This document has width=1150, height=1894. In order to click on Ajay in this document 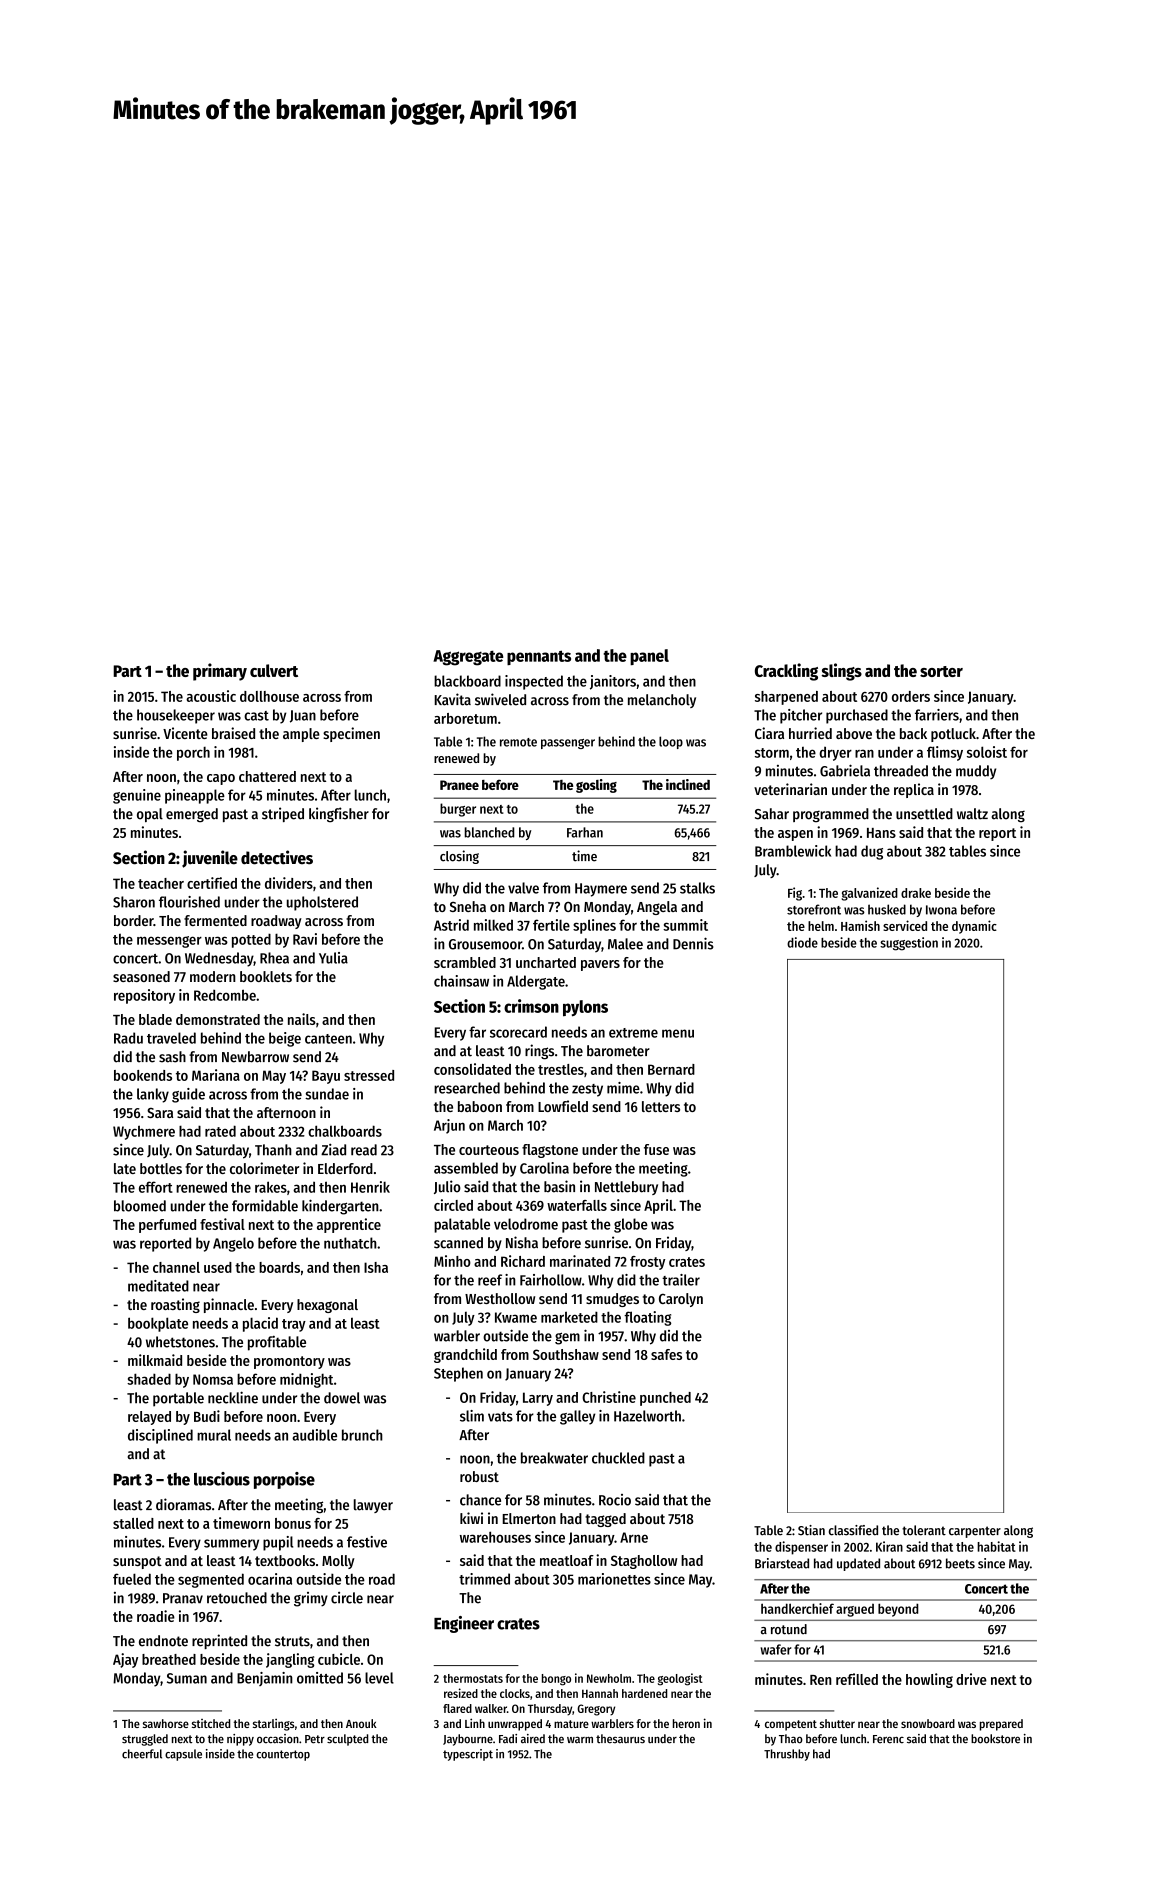, I will do `click(125, 1660)`.
